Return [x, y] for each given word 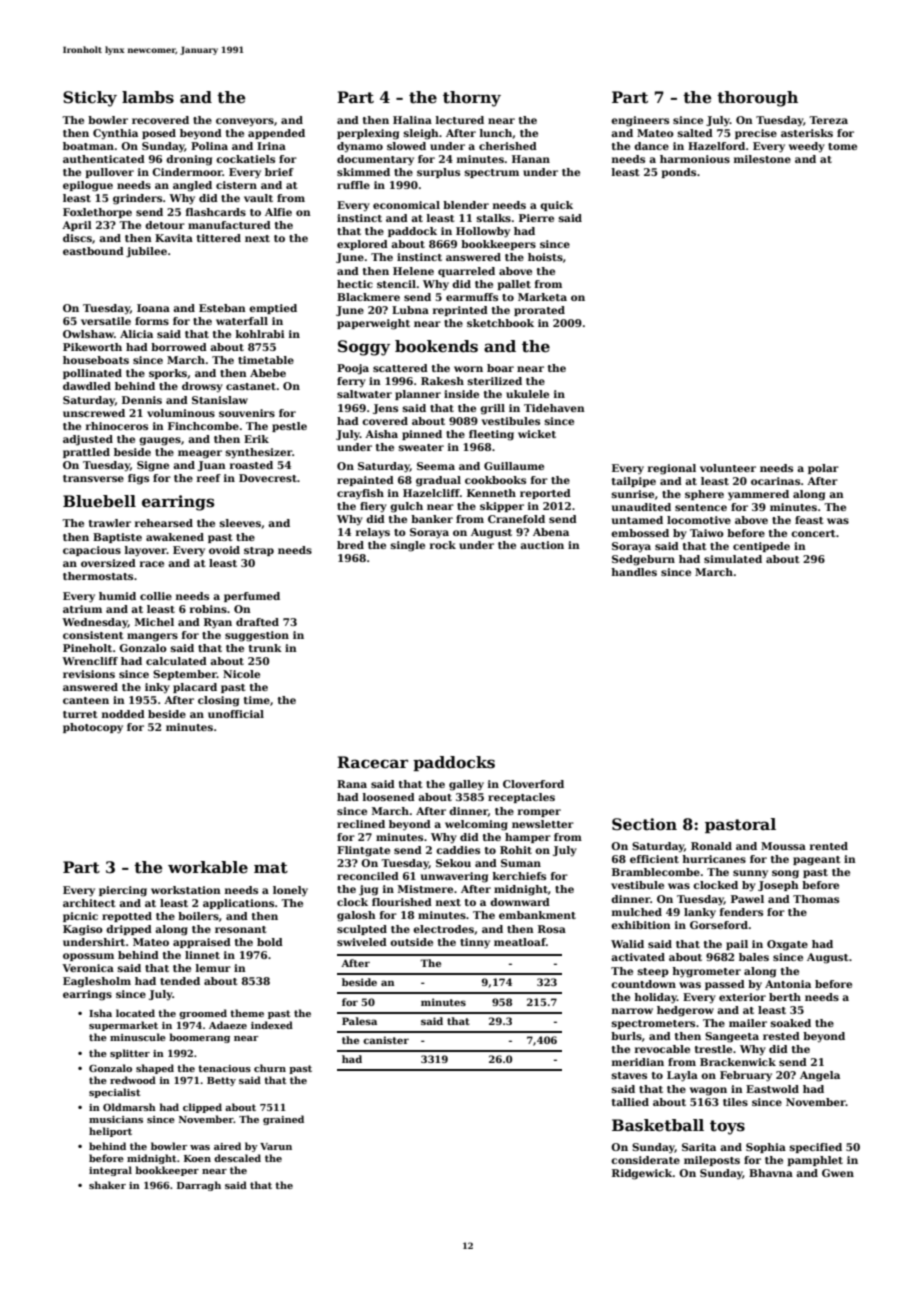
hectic [355, 284]
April [77, 226]
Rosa [552, 929]
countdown [643, 984]
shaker [107, 1185]
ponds [678, 173]
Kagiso [83, 930]
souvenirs [247, 413]
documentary [375, 160]
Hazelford [716, 146]
